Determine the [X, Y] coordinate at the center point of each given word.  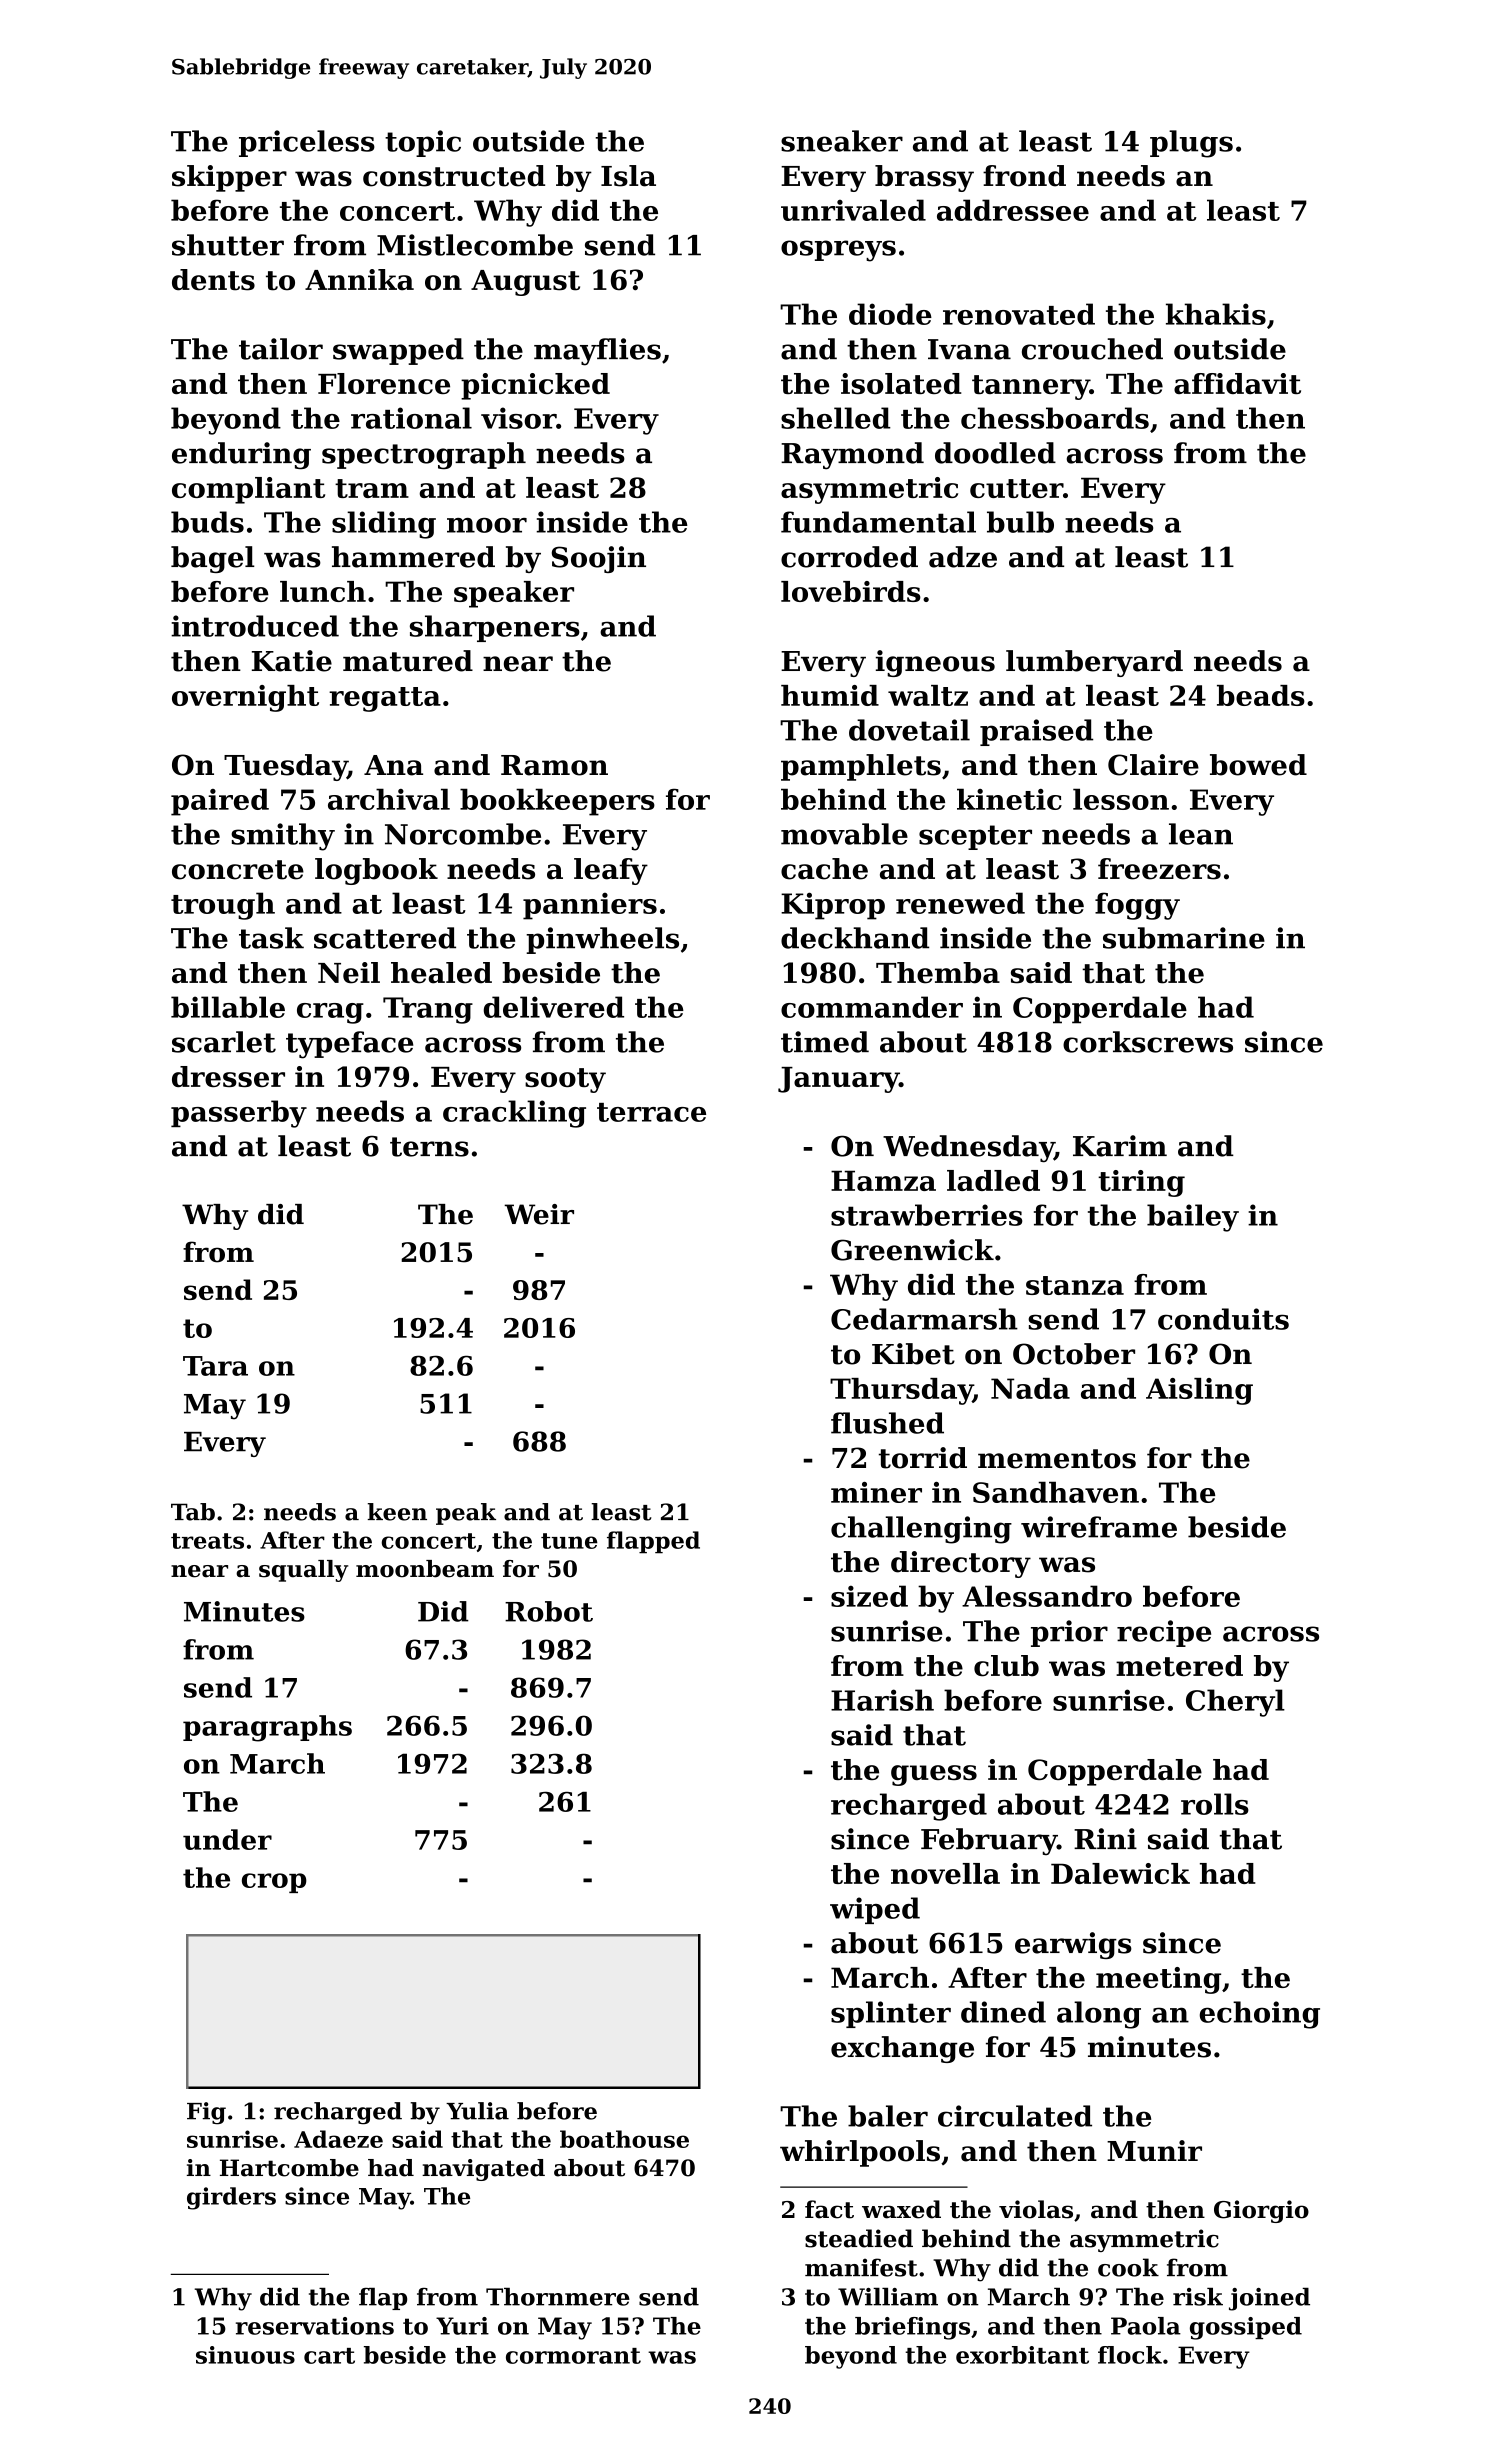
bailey [1193, 1218]
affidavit [1237, 383]
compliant [248, 490]
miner [876, 1492]
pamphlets [861, 767]
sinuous [245, 2355]
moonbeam [425, 1569]
